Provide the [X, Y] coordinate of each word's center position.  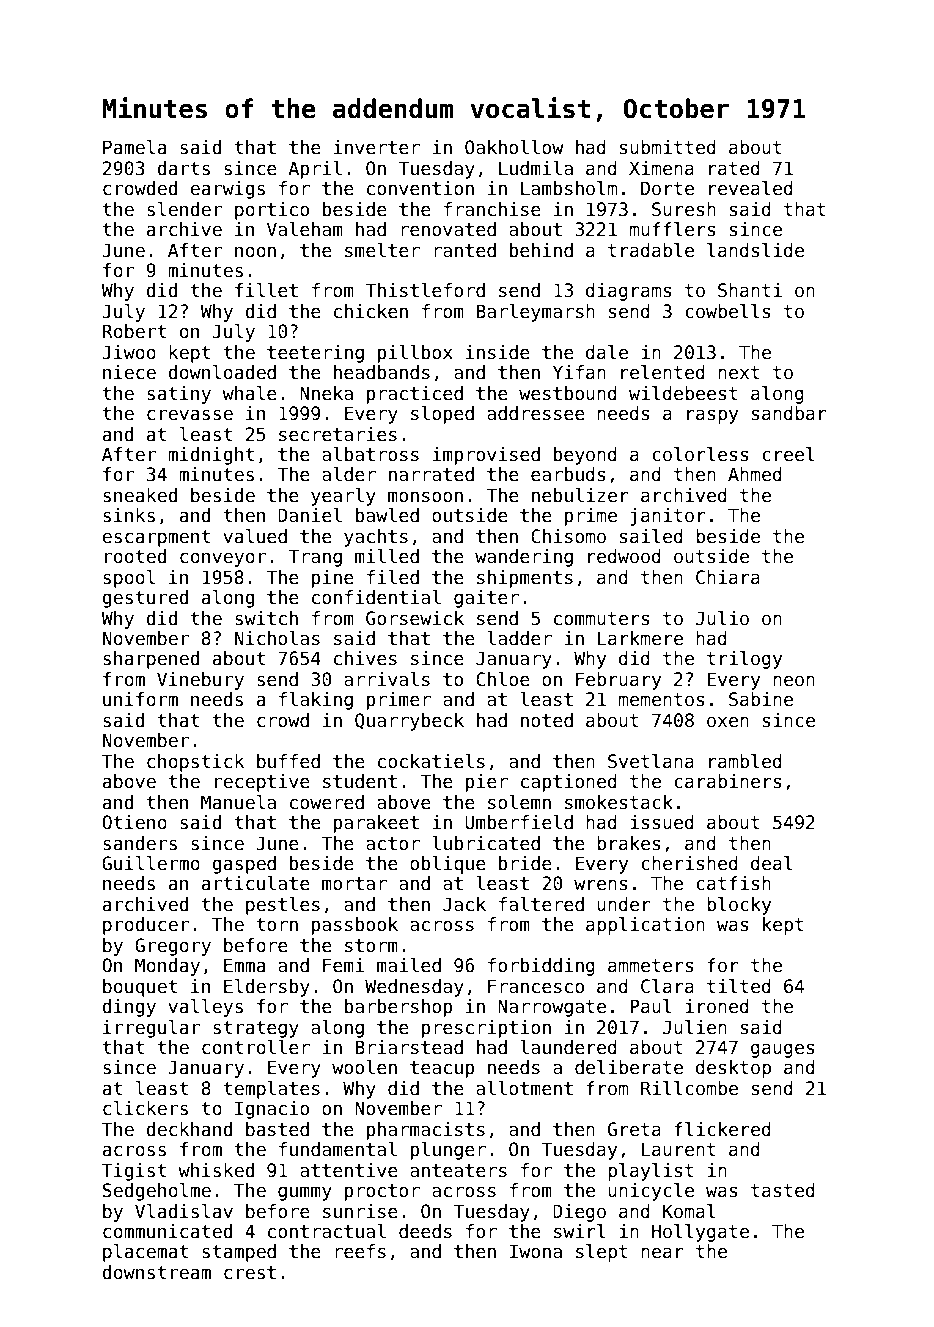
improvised [486, 456]
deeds [425, 1231]
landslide [755, 250]
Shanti [750, 290]
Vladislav [184, 1211]
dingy [129, 1008]
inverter [377, 147]
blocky [739, 906]
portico [272, 211]
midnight [211, 456]
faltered [541, 904]
